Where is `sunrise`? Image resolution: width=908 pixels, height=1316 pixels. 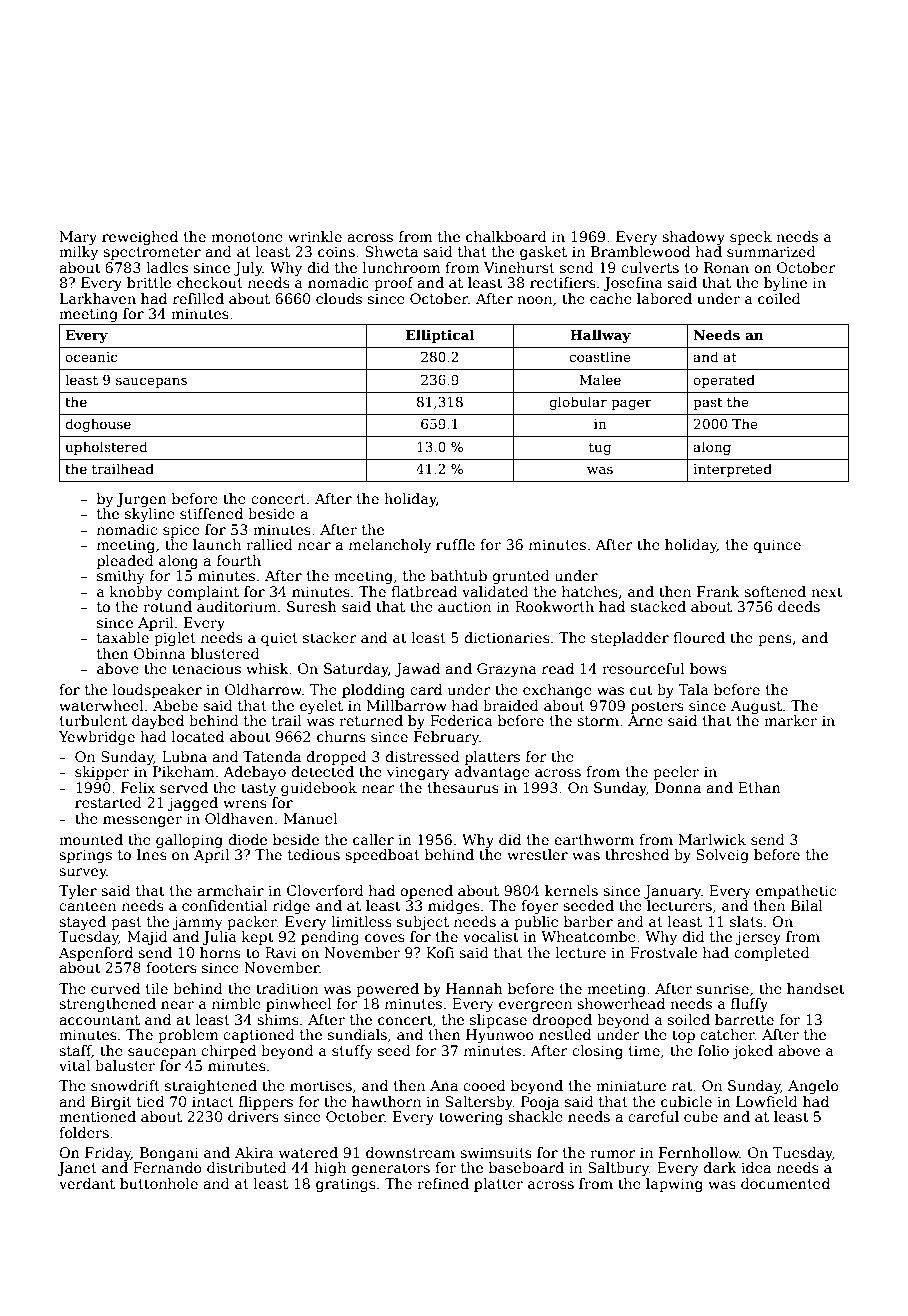 sunrise is located at coordinates (723, 988).
